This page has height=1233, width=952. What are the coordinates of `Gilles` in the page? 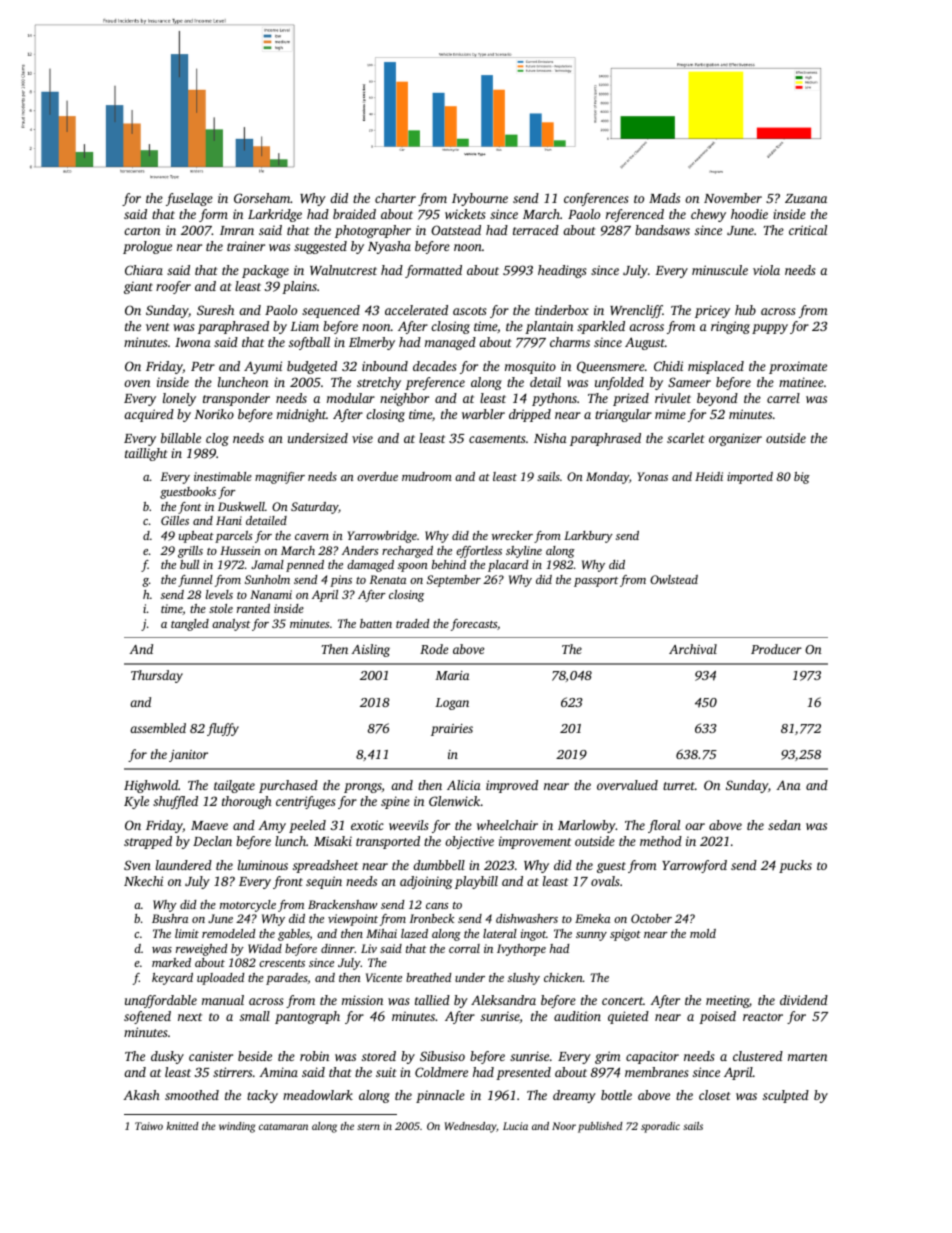 It's located at (175, 520).
